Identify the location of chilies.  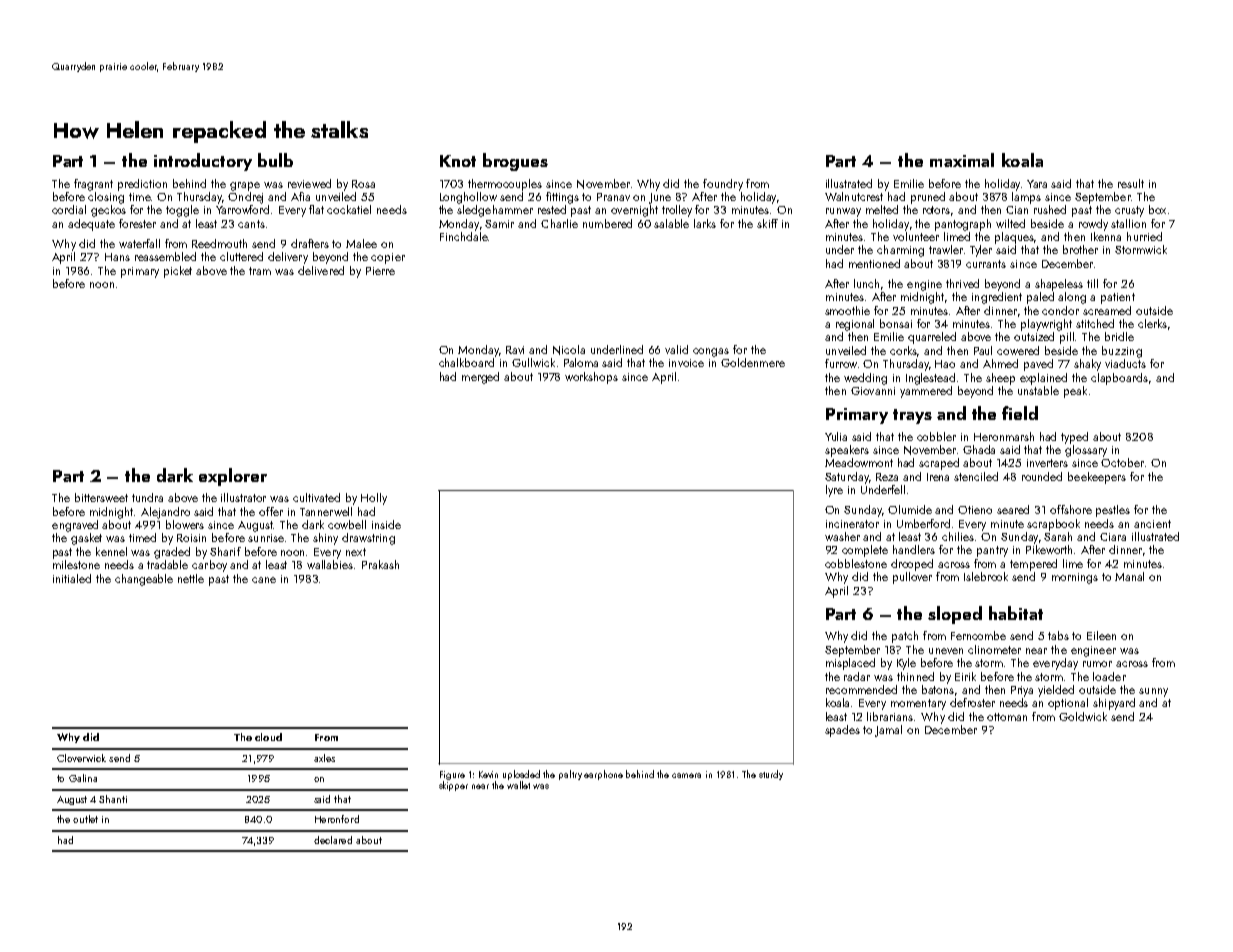
(958, 536).
